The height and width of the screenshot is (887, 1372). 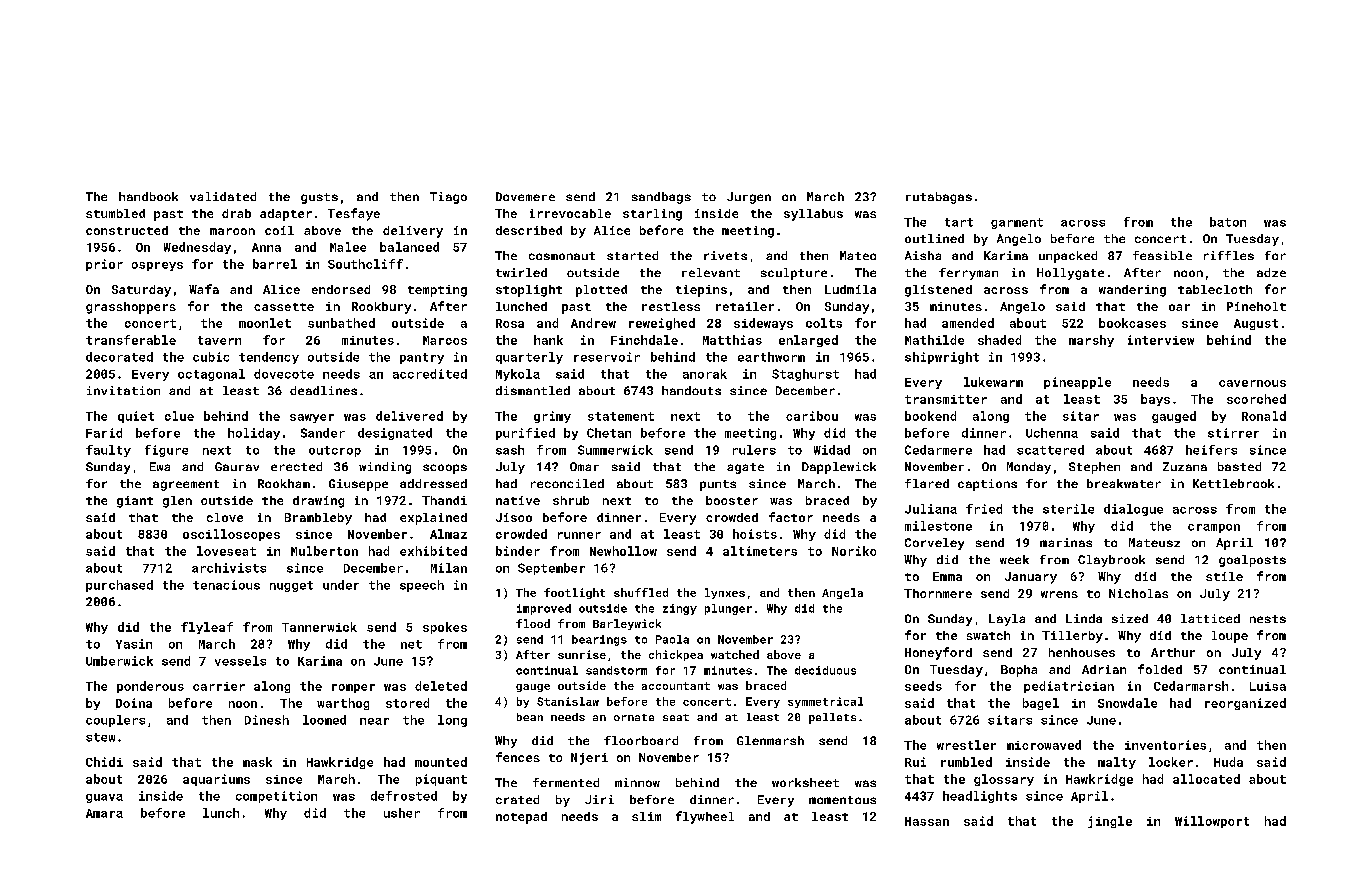 I want to click on sunrise, so click(x=582, y=654).
